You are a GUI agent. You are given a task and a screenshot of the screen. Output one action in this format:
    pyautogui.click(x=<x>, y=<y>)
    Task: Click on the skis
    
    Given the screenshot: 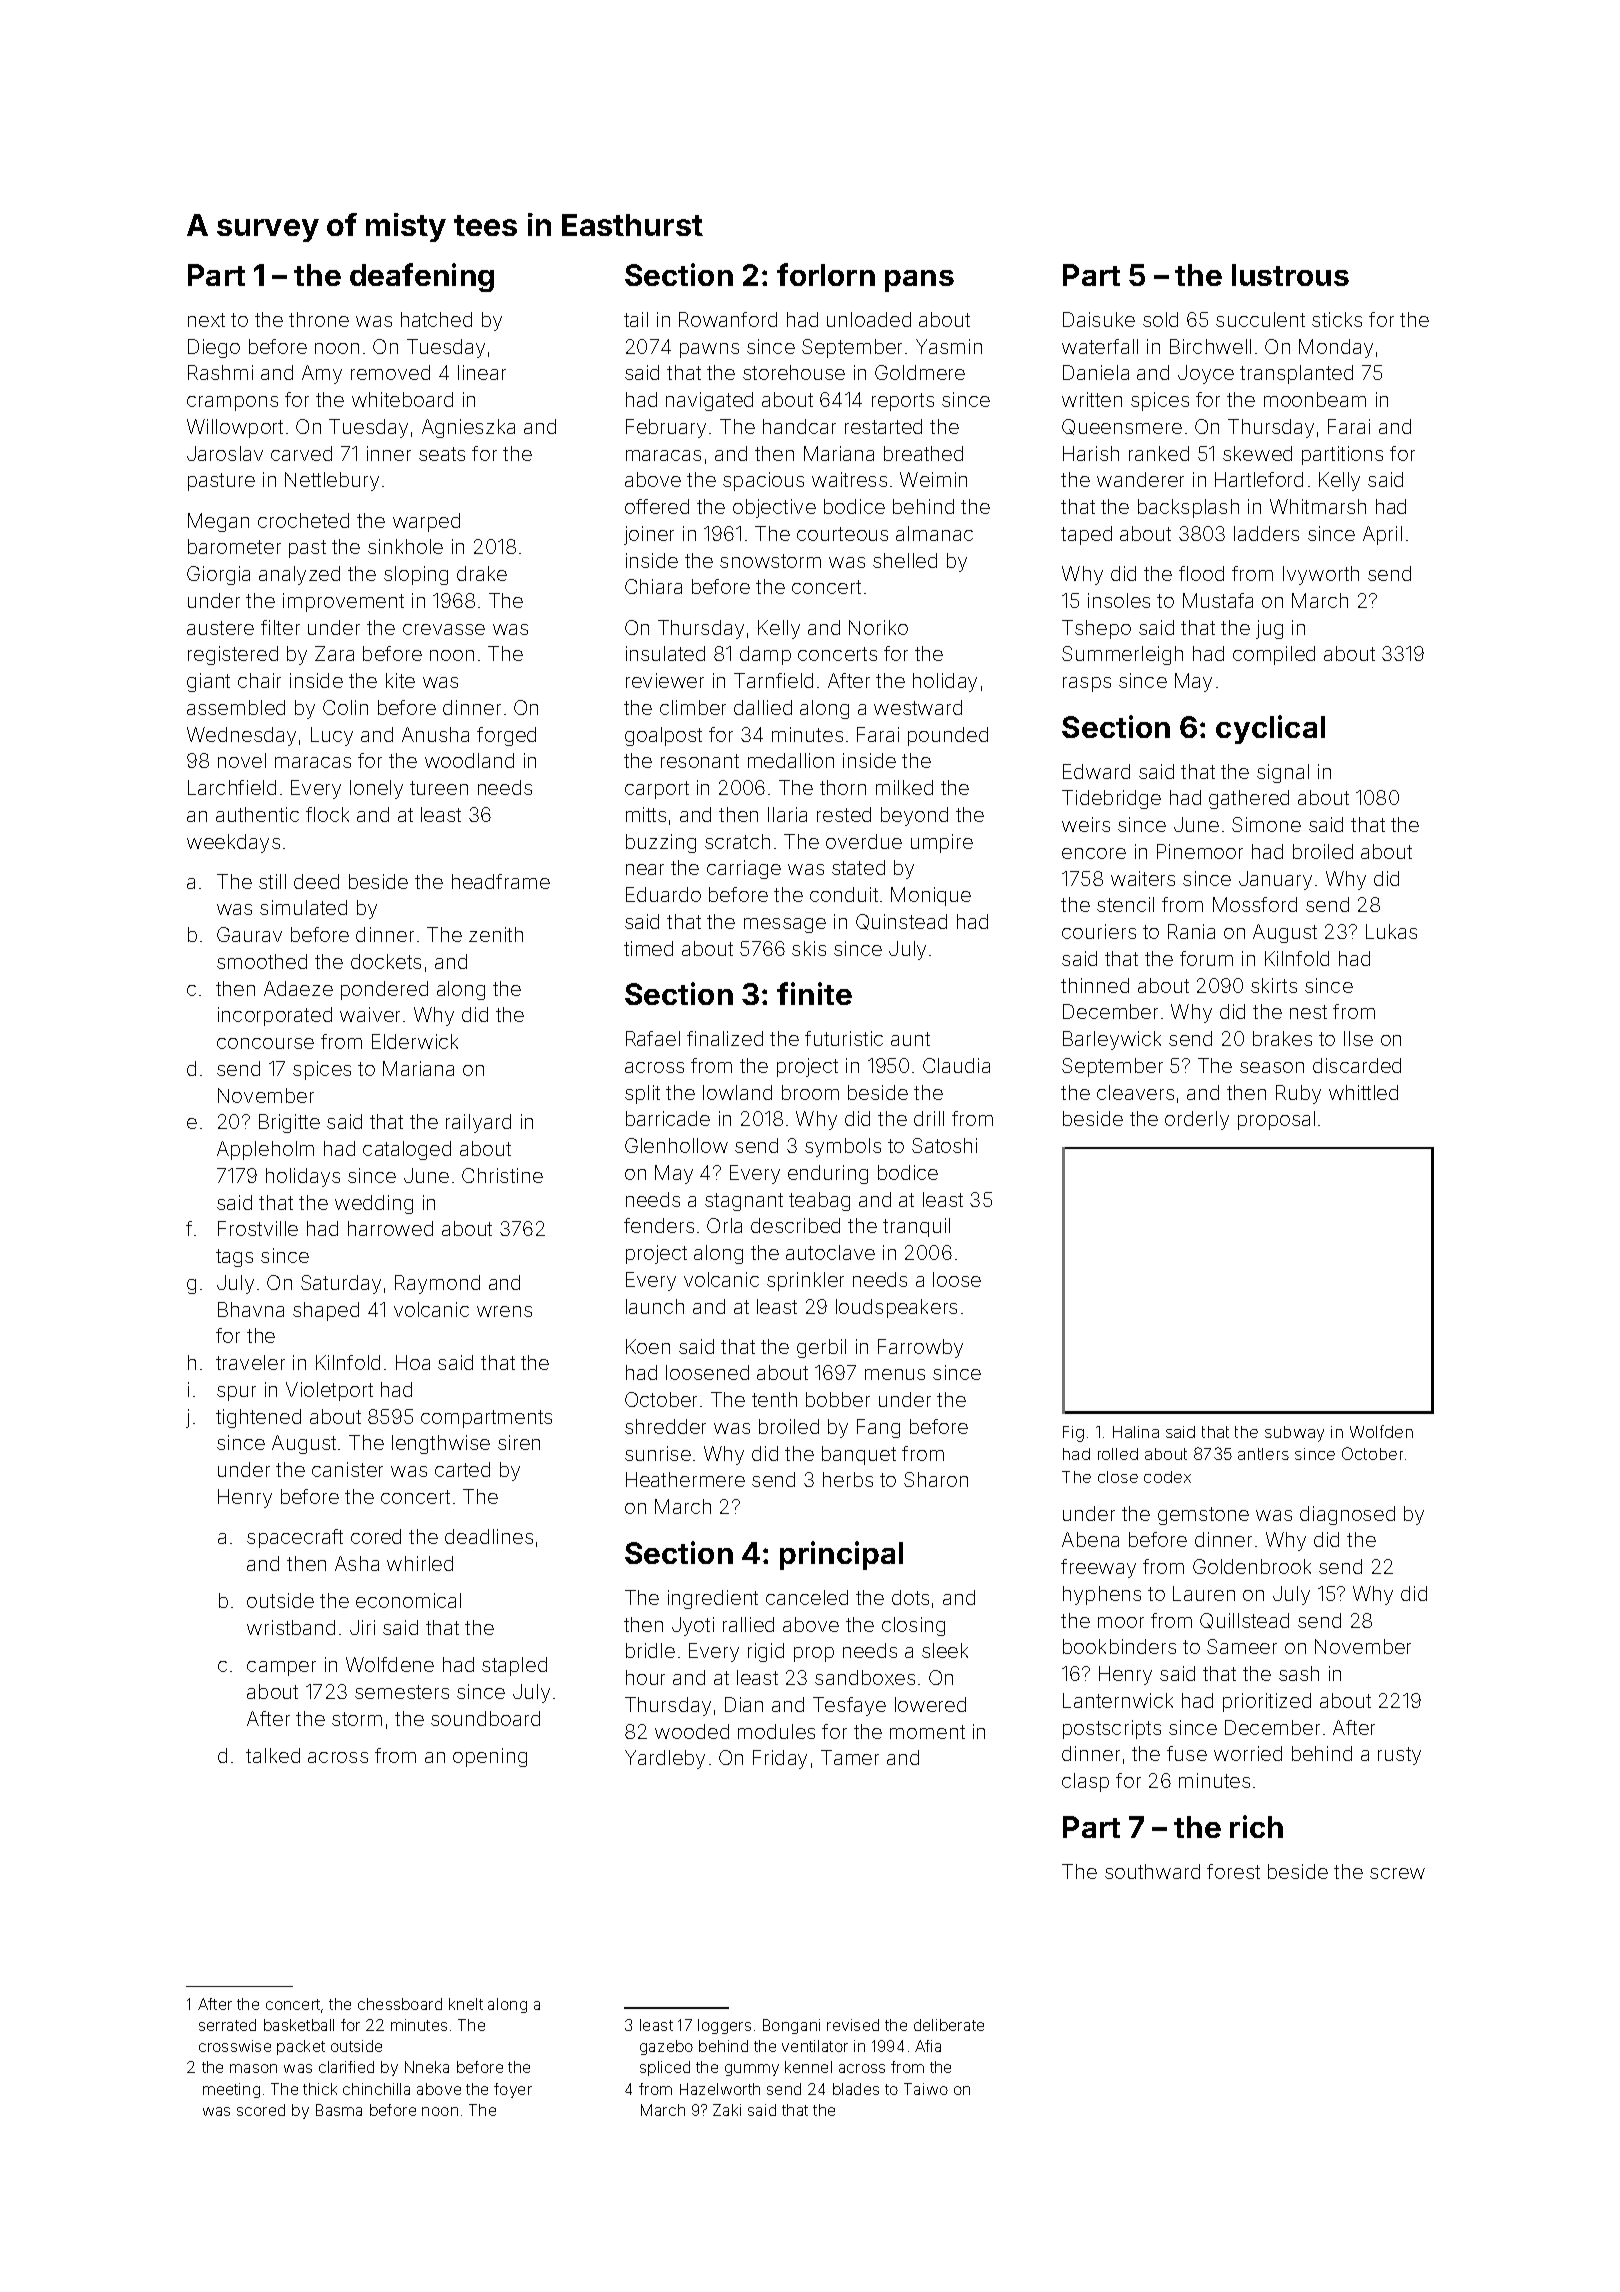 What is the action you would take?
    pyautogui.click(x=809, y=948)
